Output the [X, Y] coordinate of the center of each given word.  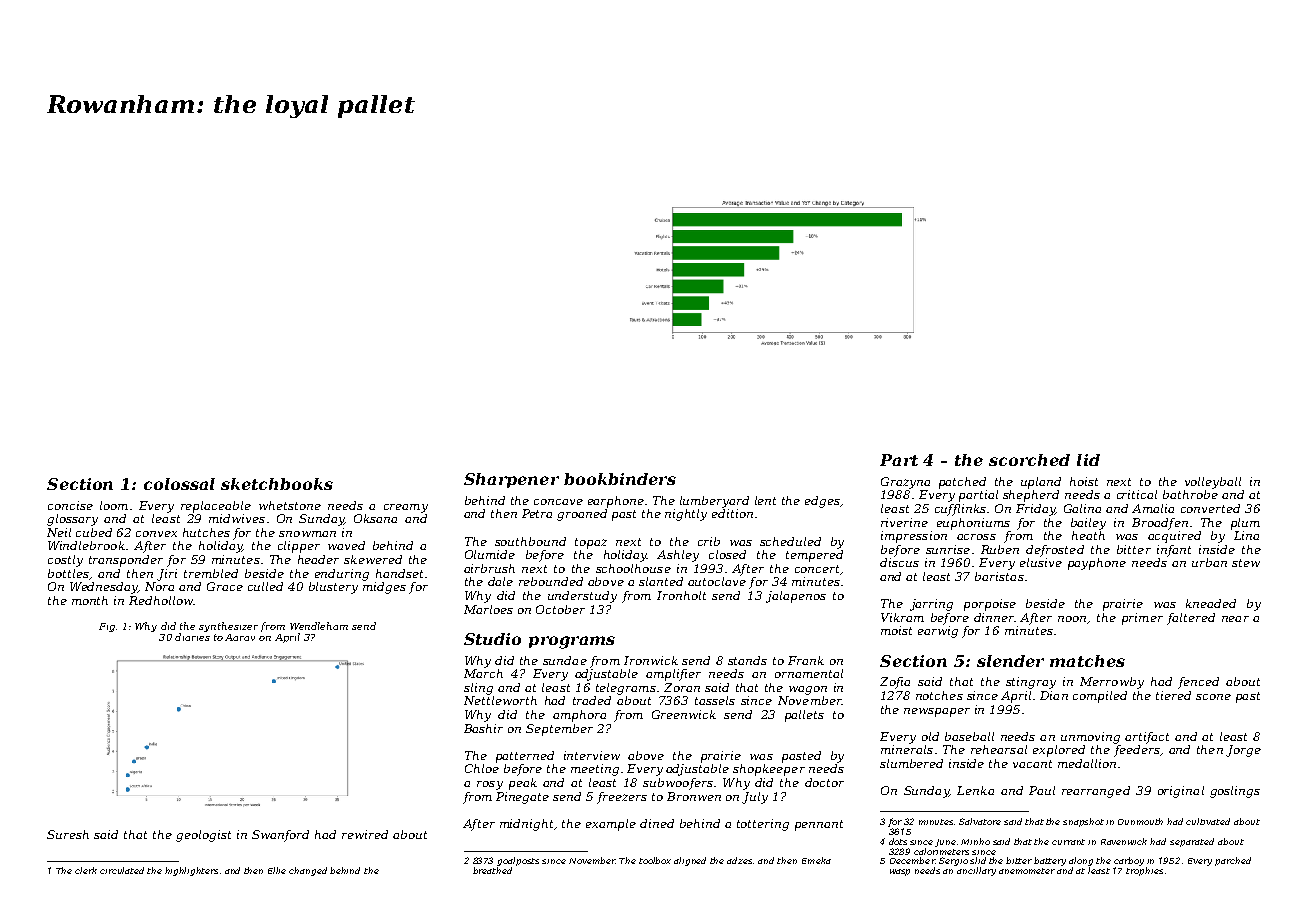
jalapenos [796, 597]
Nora [159, 586]
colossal [179, 484]
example [611, 825]
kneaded [1211, 603]
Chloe [482, 768]
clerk [86, 870]
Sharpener [511, 480]
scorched [1029, 460]
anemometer [1027, 871]
